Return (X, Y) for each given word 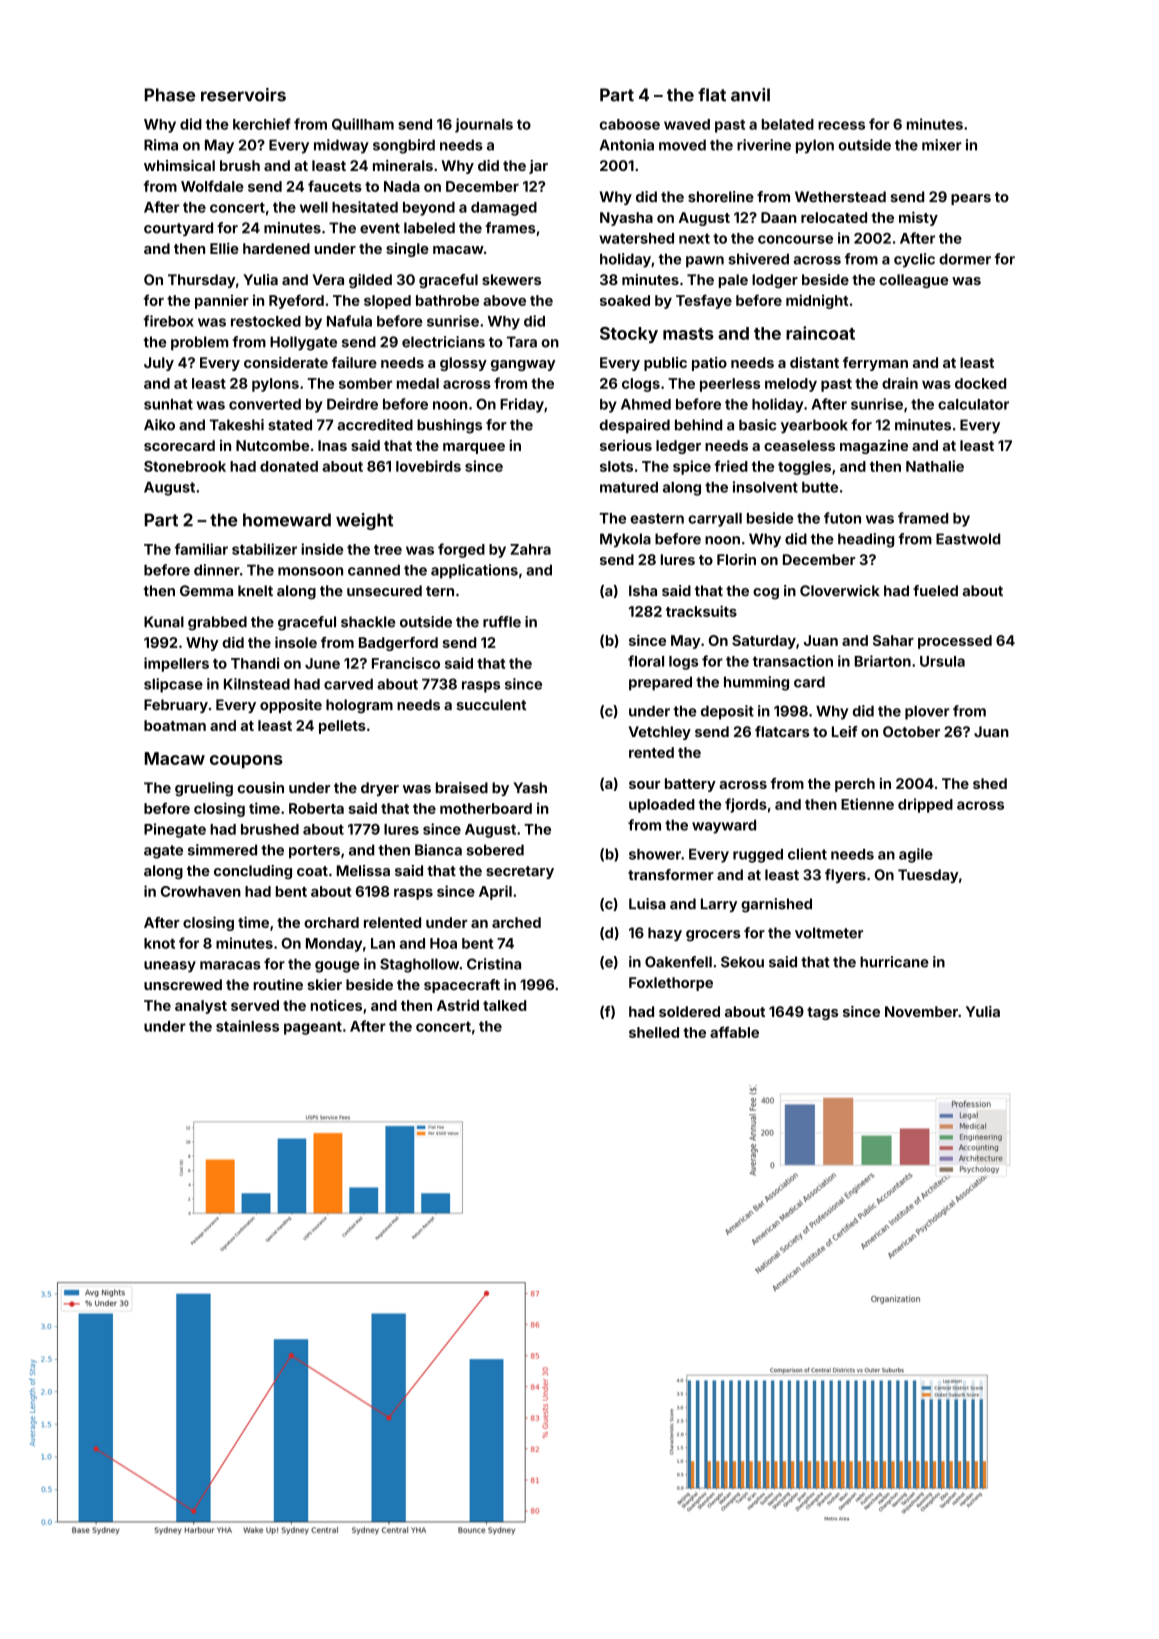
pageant (313, 1028)
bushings (449, 426)
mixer (941, 145)
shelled (654, 1032)
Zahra (530, 549)
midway (341, 146)
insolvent (765, 487)
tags (822, 1013)
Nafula (349, 321)
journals (484, 125)
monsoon (310, 571)
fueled (935, 591)
